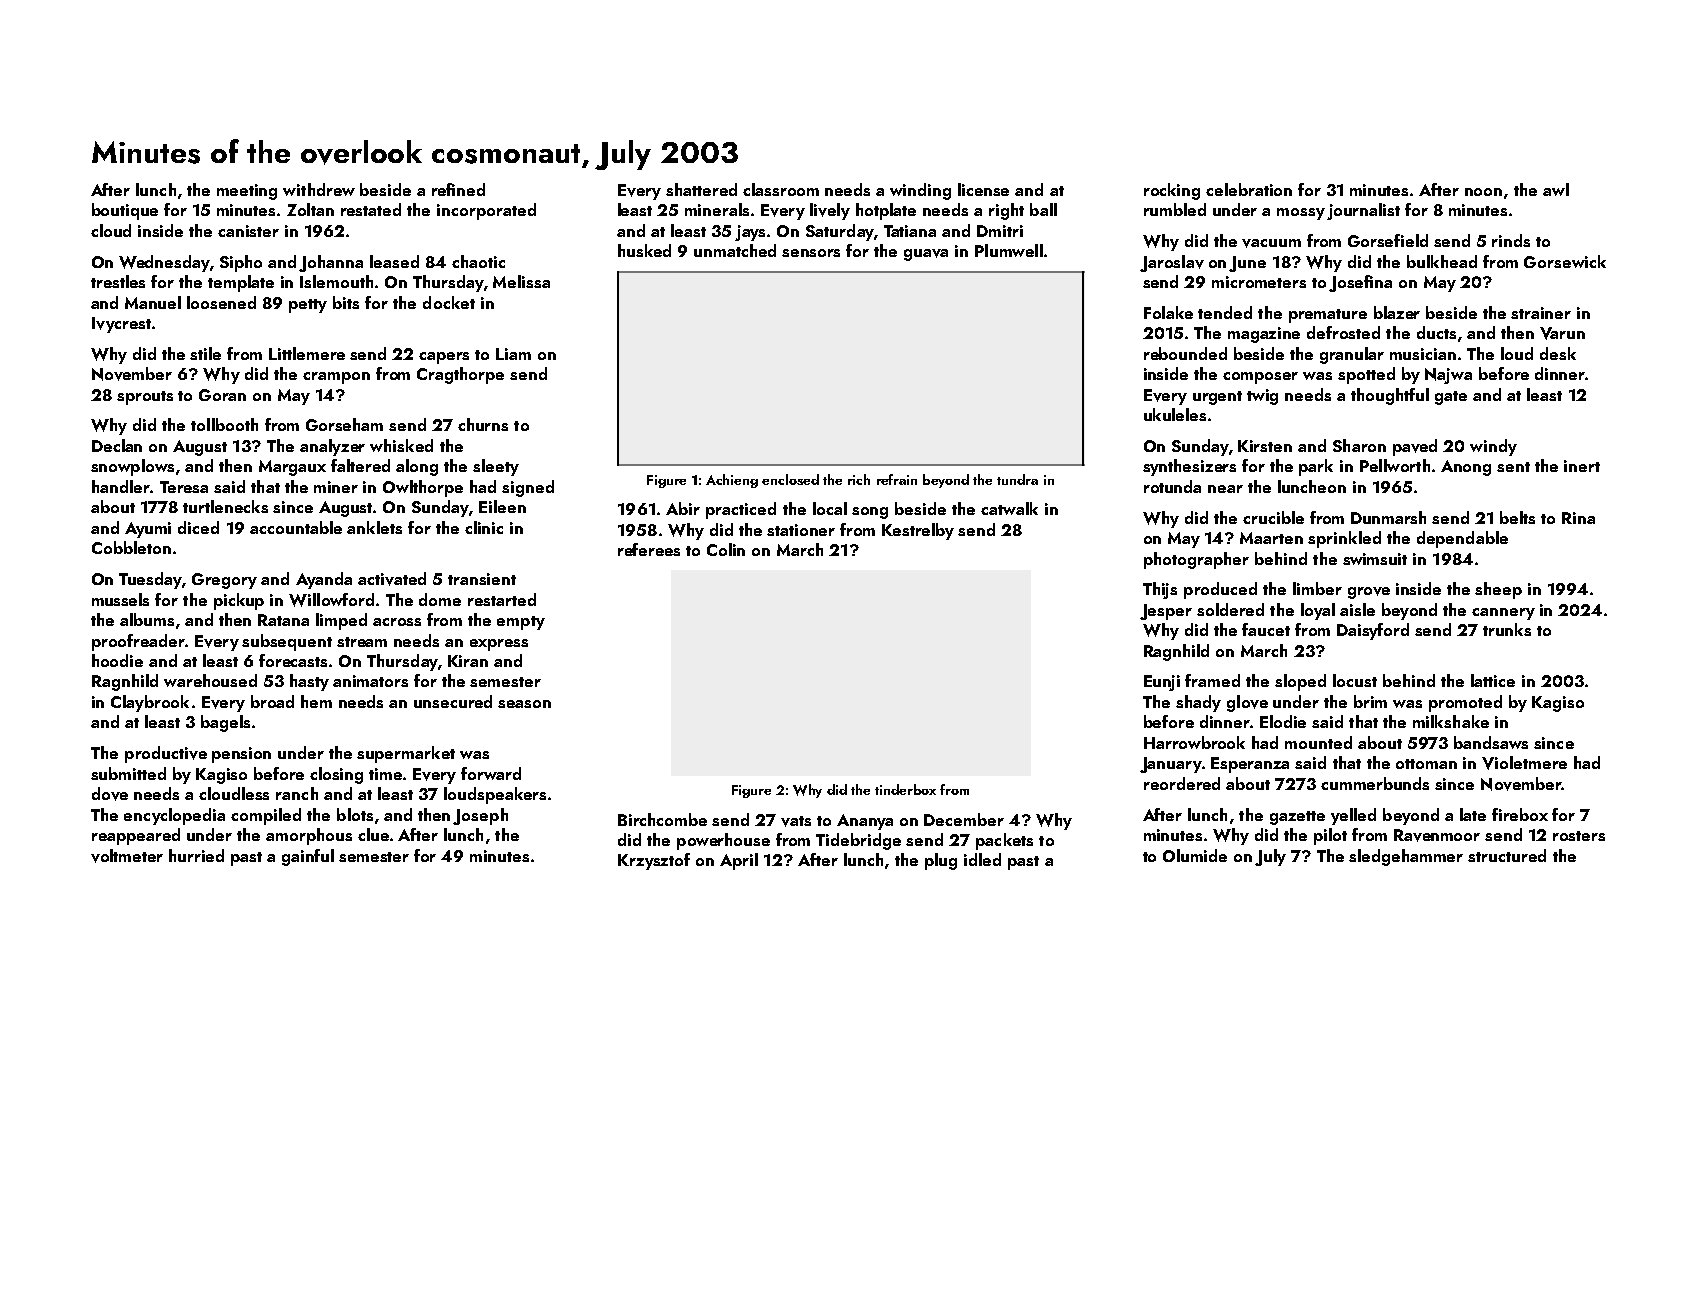 This image has width=1701, height=1315. I want to click on plug, so click(941, 861).
